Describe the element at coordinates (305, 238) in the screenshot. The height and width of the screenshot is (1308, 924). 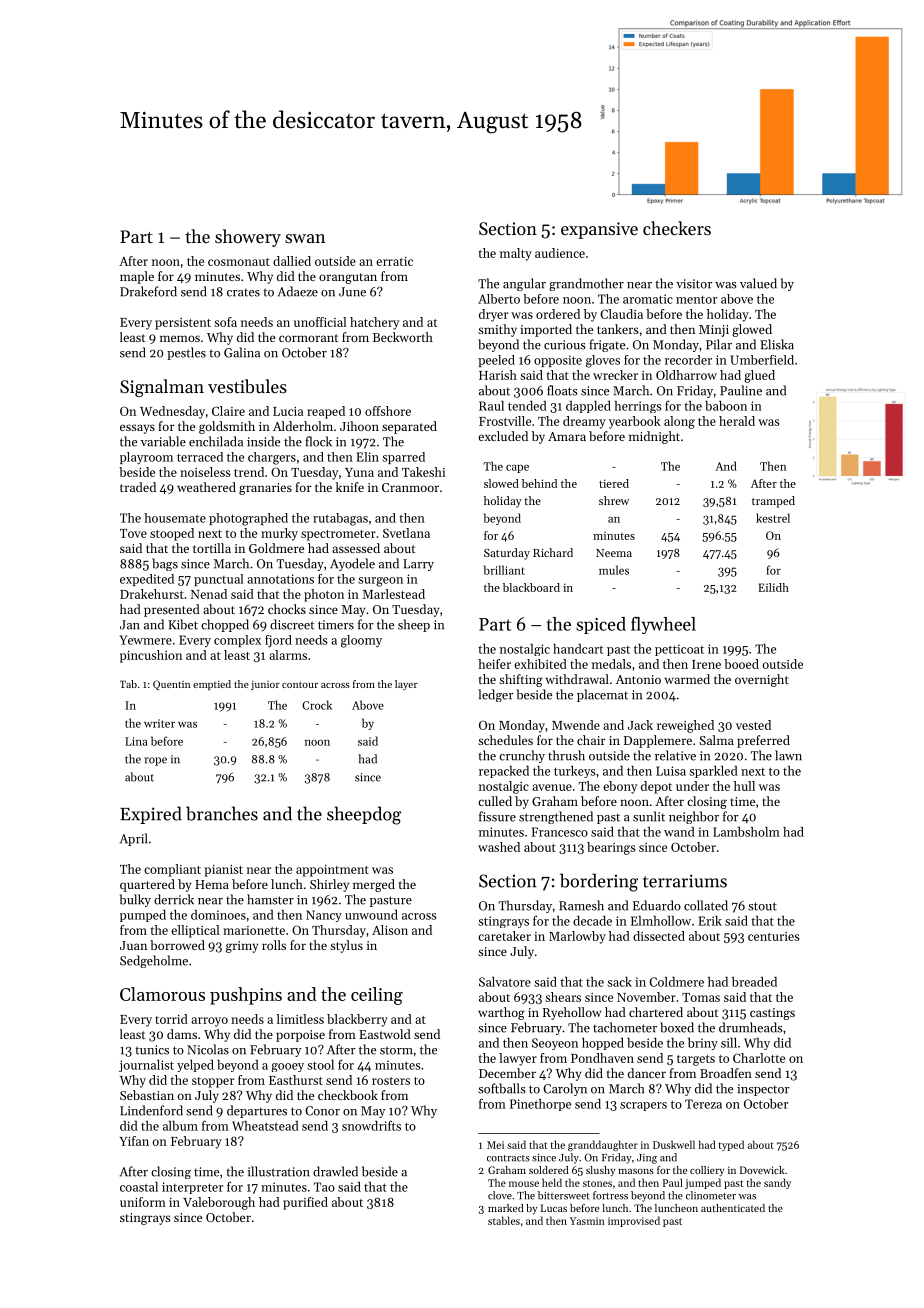
I see `swan` at that location.
